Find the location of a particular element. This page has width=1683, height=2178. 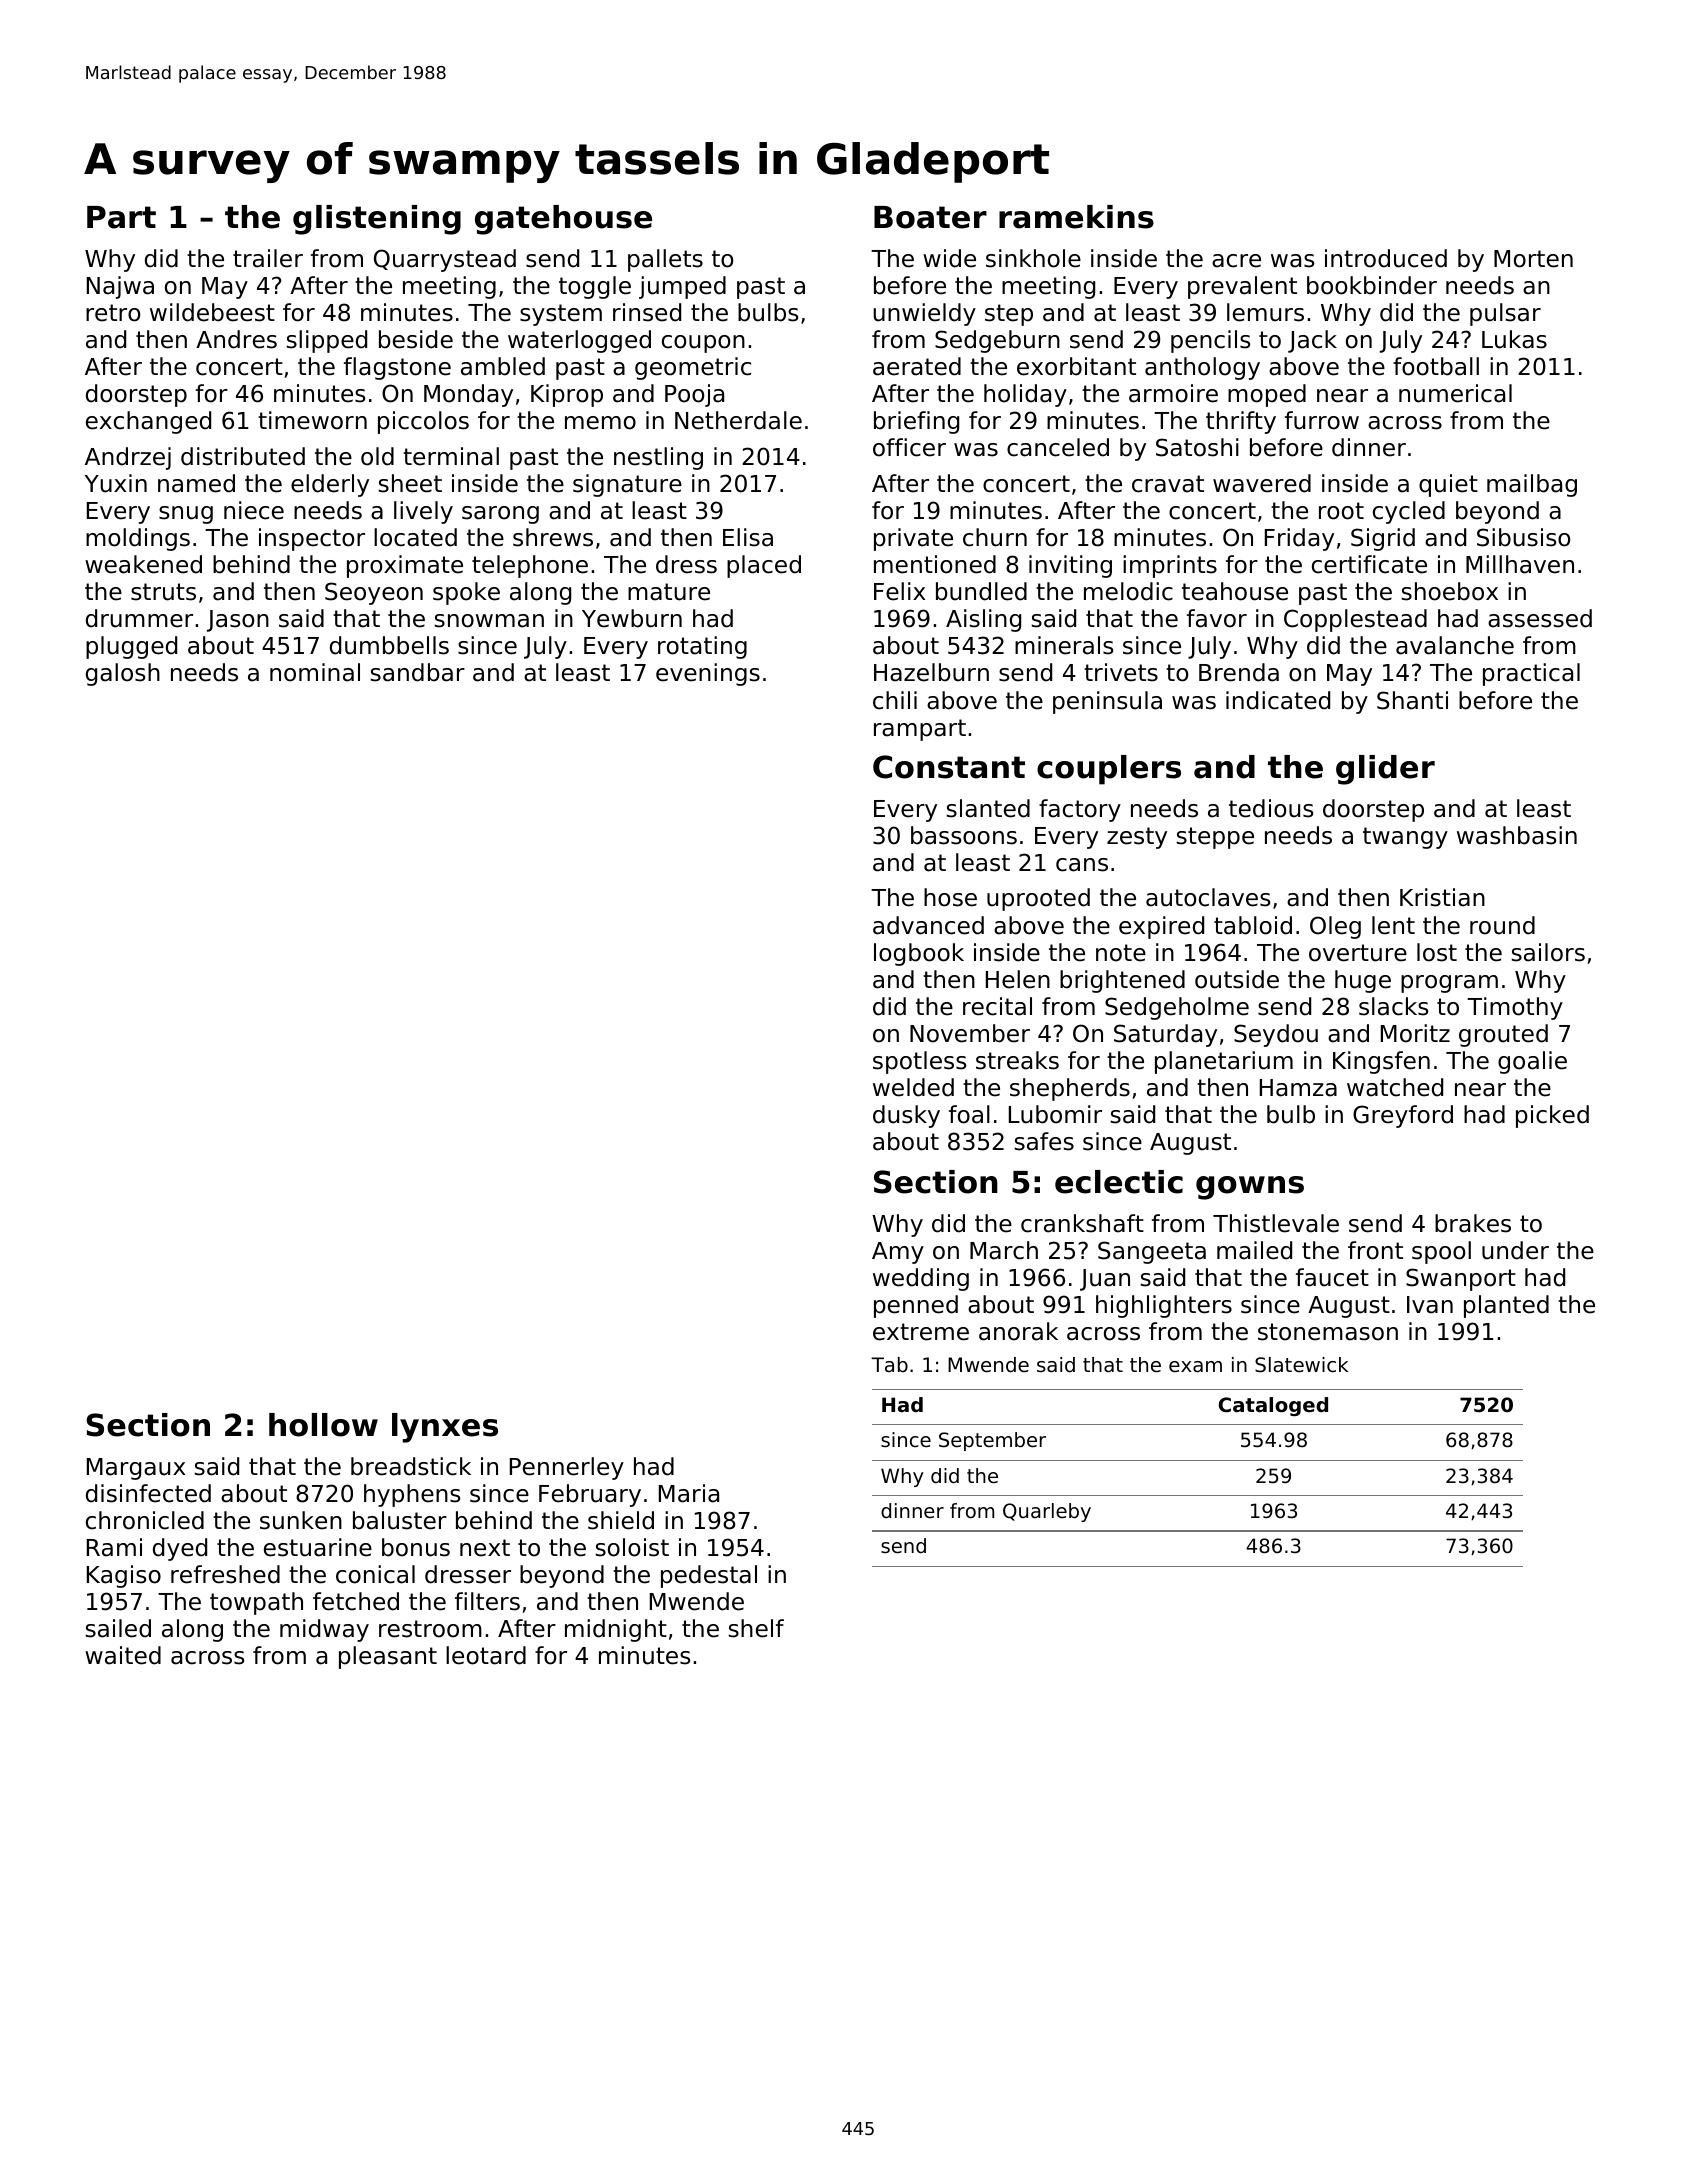

Boater is located at coordinates (930, 217).
